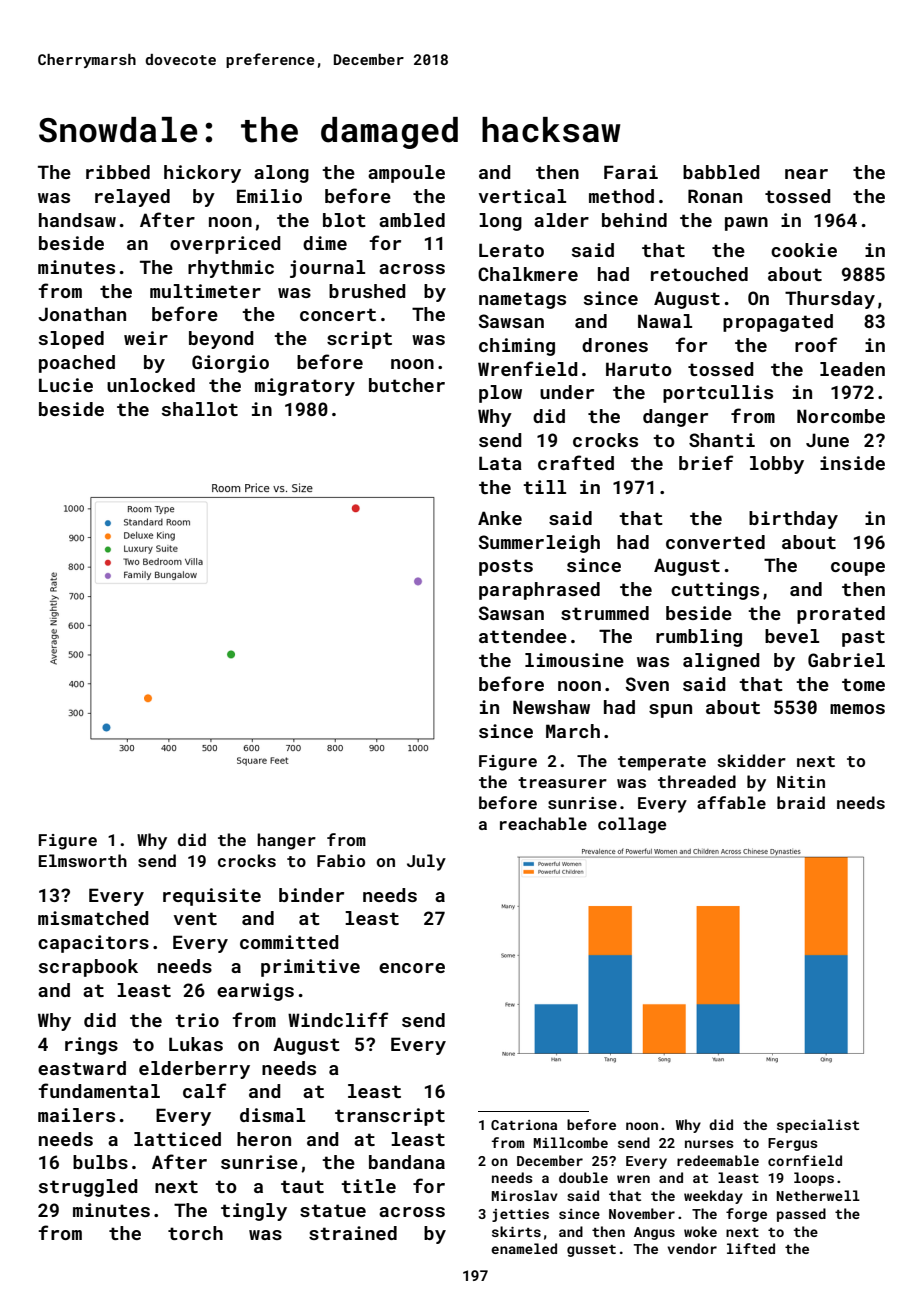 The width and height of the screenshot is (924, 1308). What do you see at coordinates (100, 1162) in the screenshot?
I see `bulbs` at bounding box center [100, 1162].
